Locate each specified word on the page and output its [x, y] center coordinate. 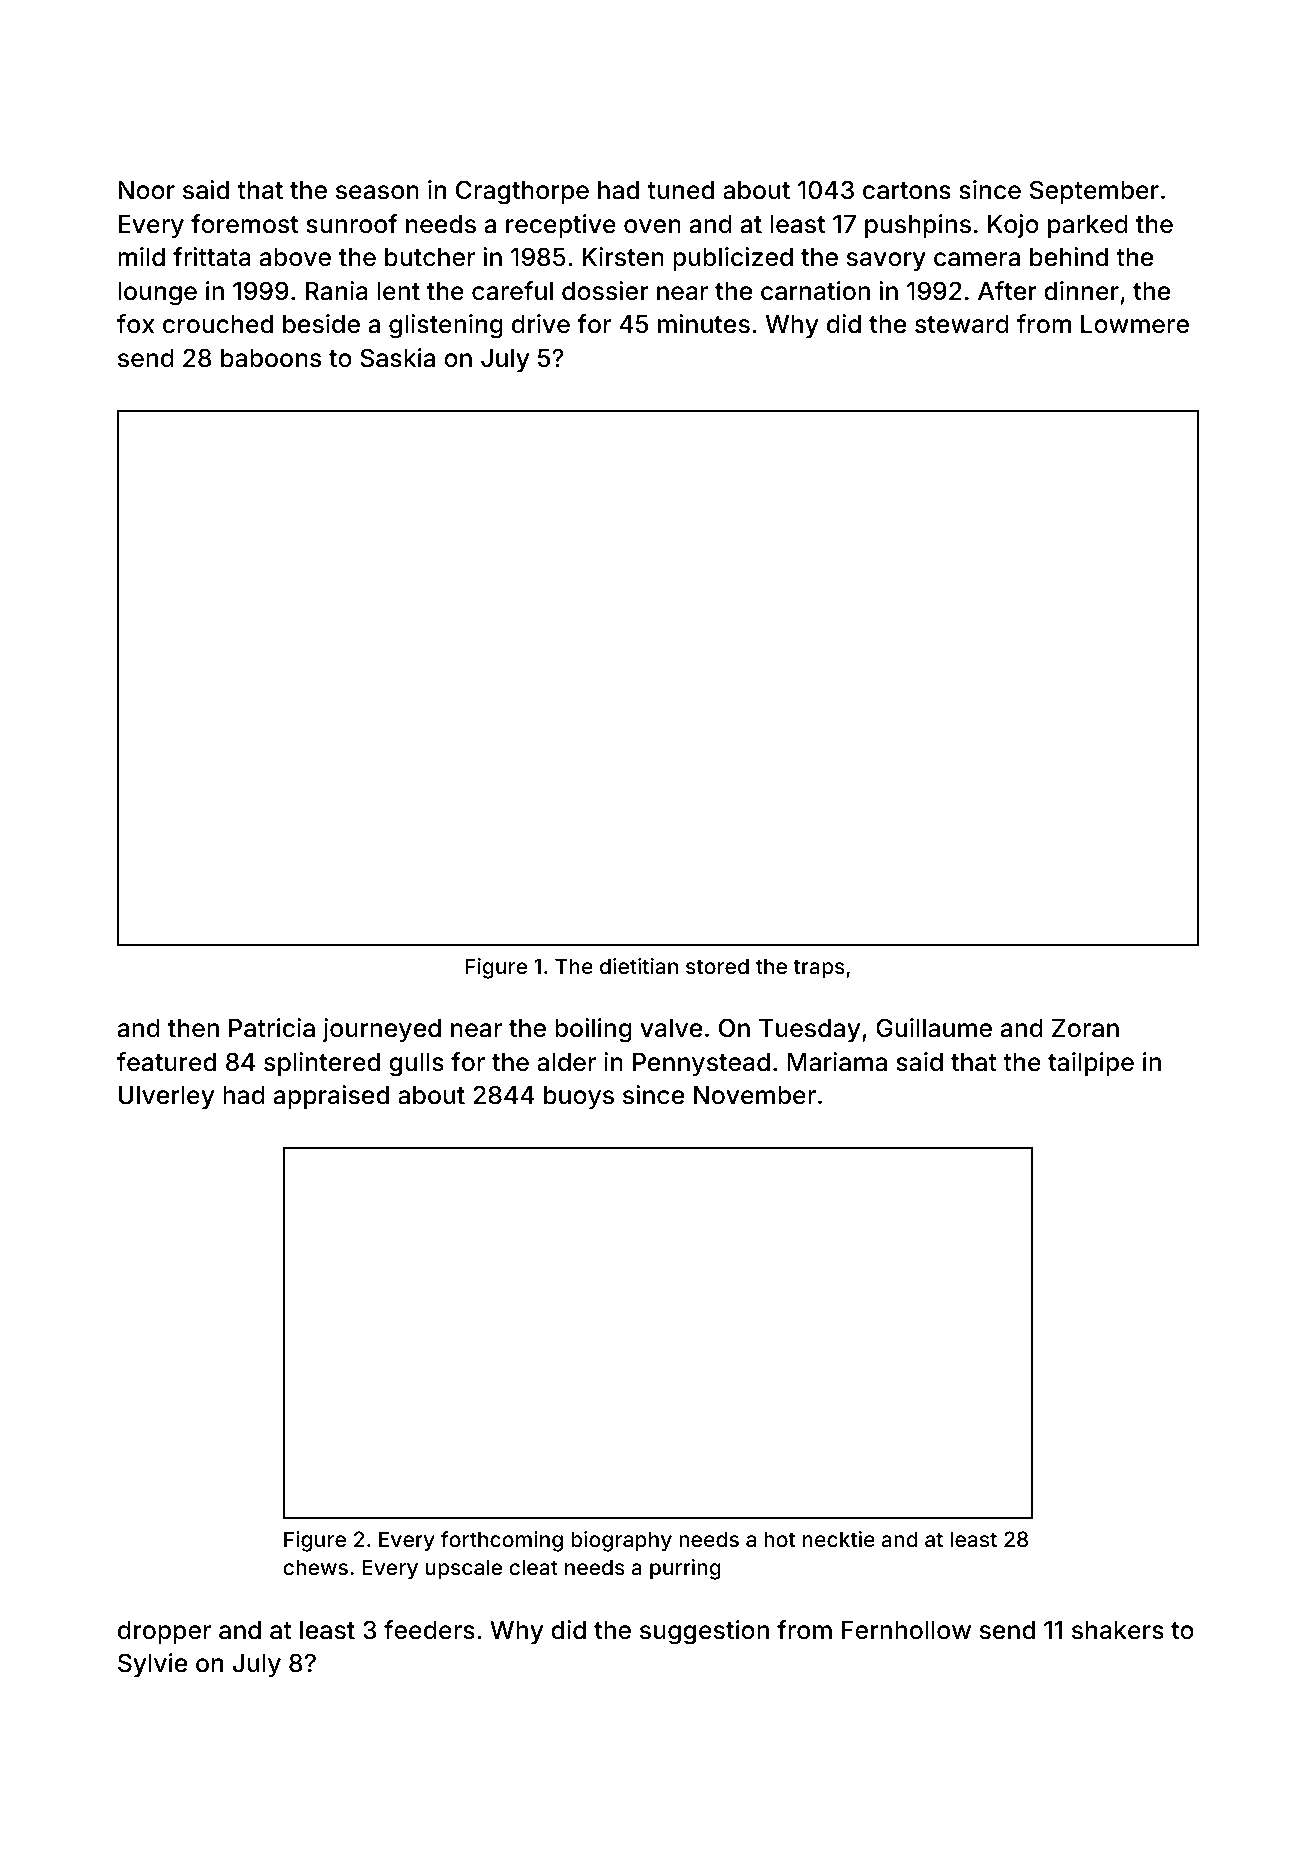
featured [166, 1062]
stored [717, 966]
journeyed [381, 1030]
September [1094, 192]
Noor [146, 190]
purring [685, 1569]
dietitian [639, 966]
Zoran [1085, 1028]
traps [819, 969]
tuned [680, 190]
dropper [164, 1632]
